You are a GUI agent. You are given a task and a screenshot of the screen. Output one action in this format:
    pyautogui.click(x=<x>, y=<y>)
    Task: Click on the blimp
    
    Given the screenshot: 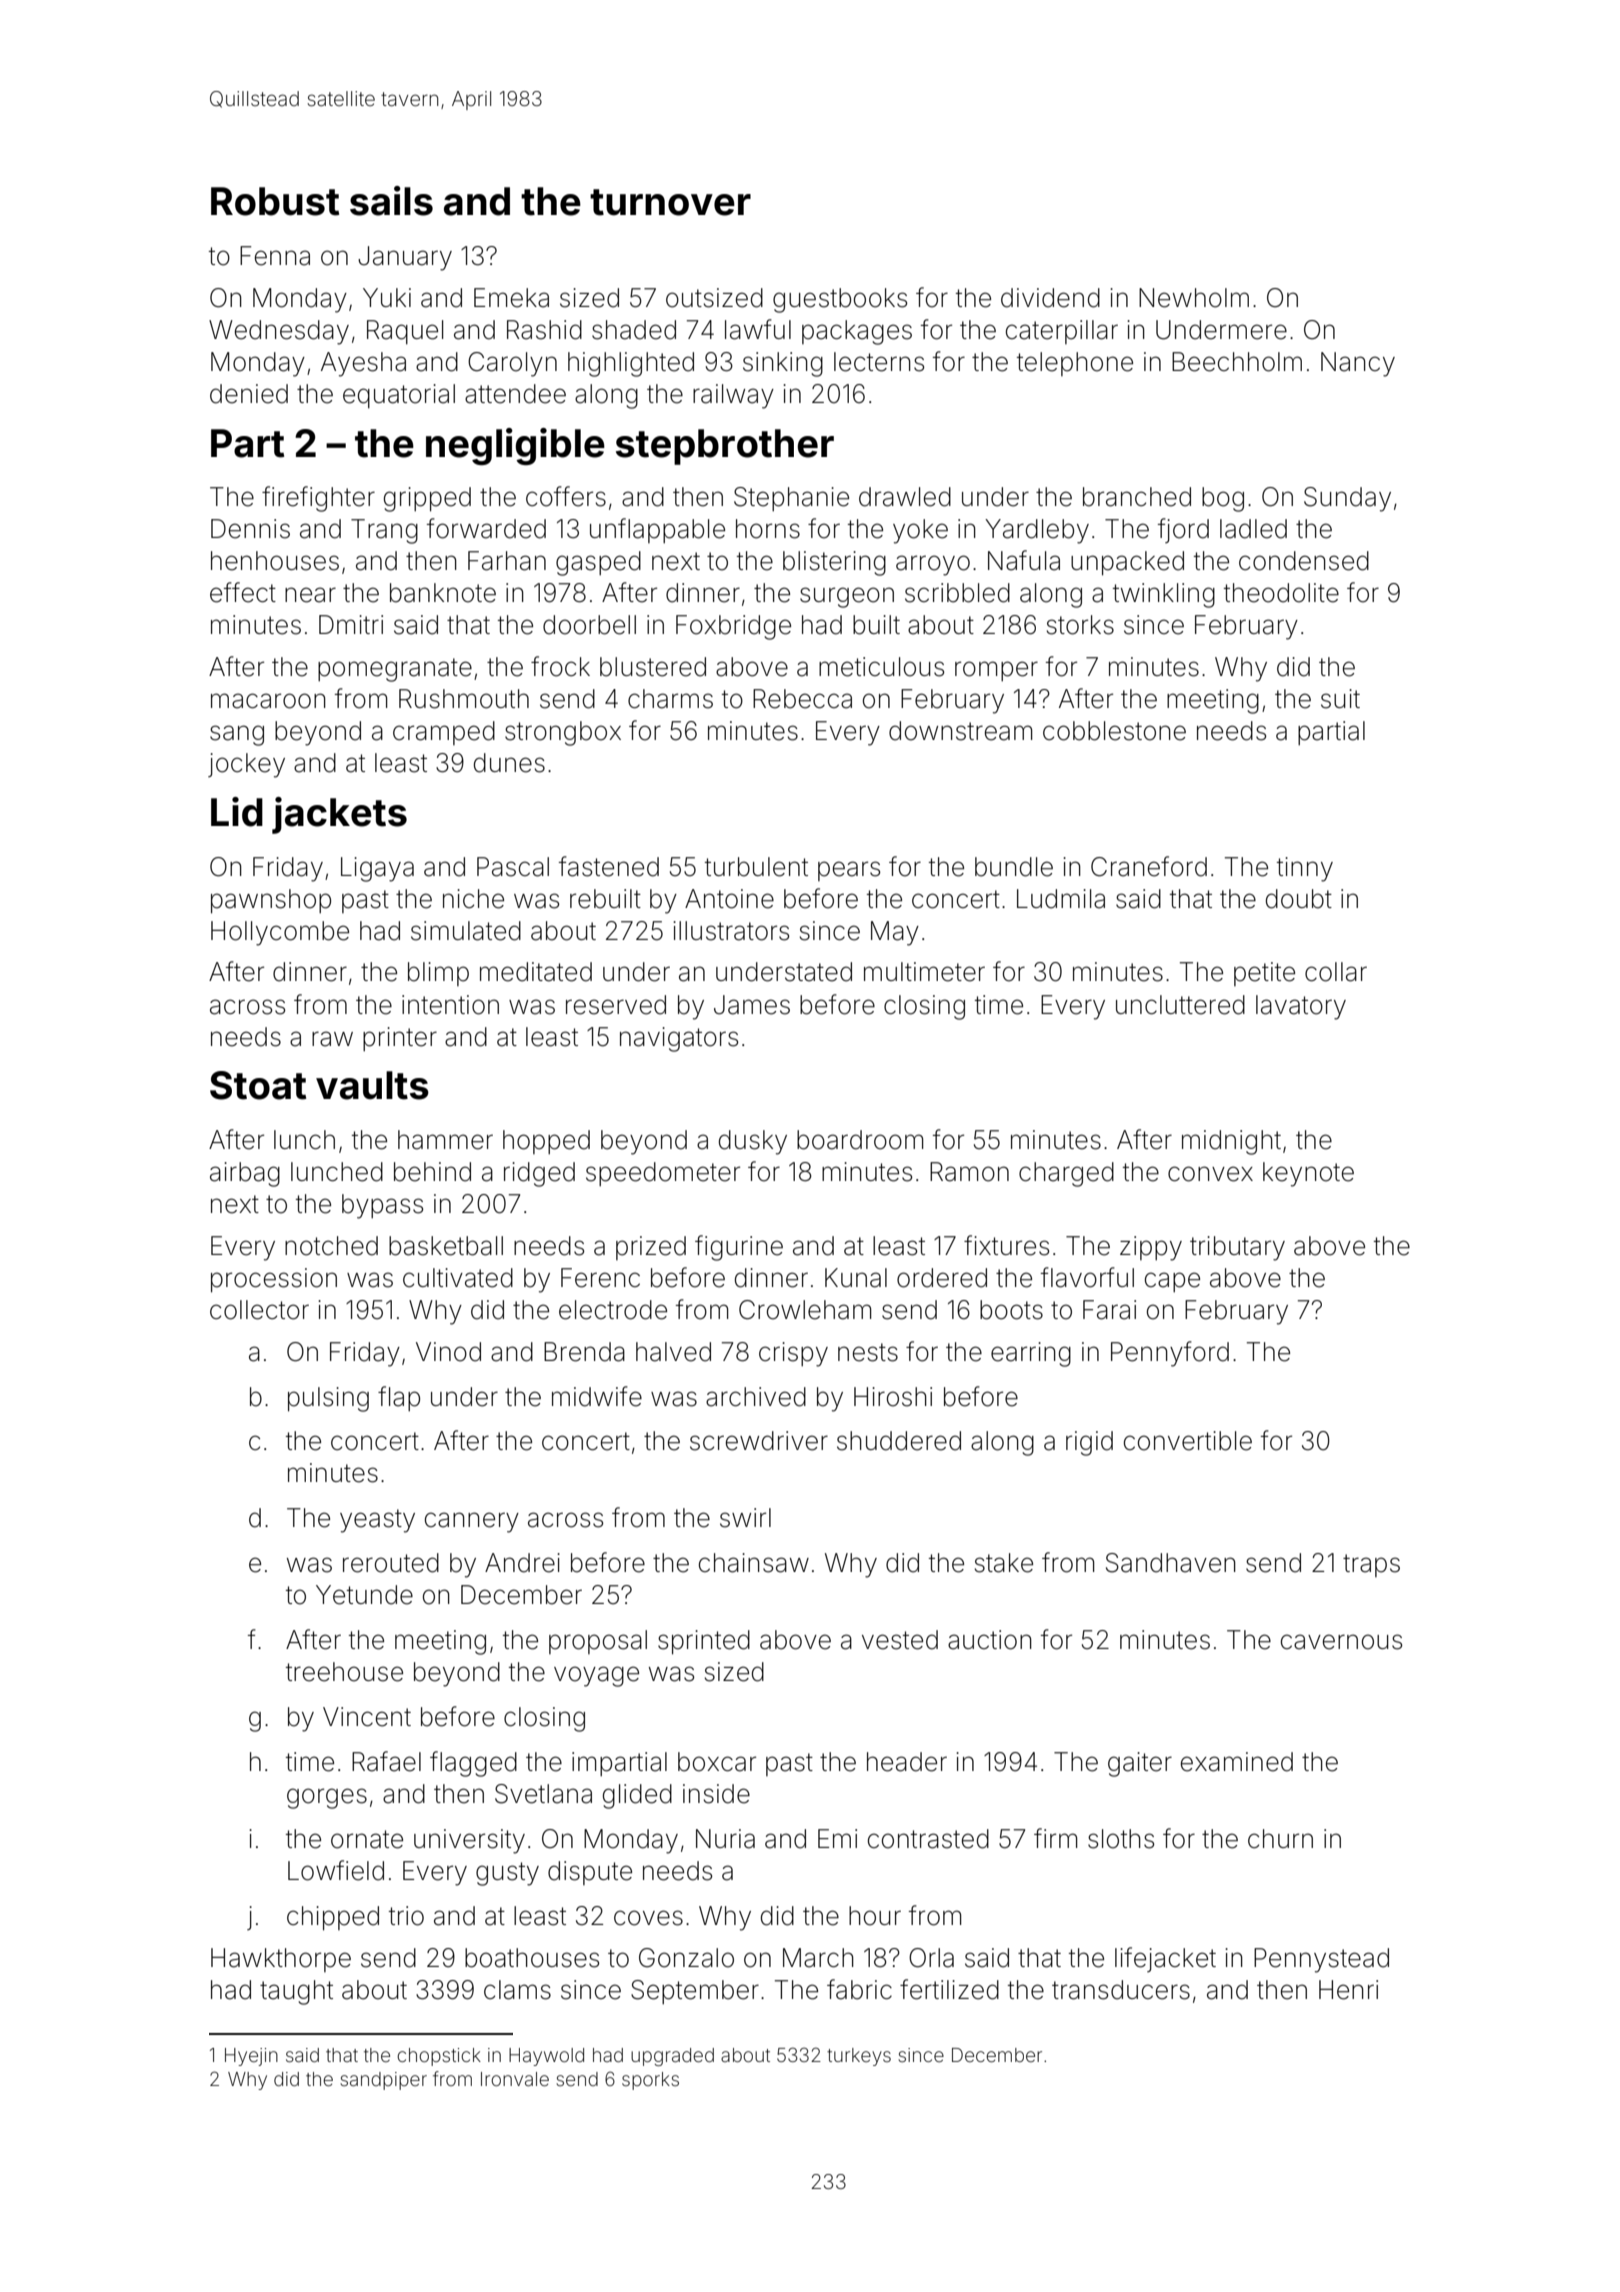 What is the action you would take?
    pyautogui.click(x=438, y=974)
